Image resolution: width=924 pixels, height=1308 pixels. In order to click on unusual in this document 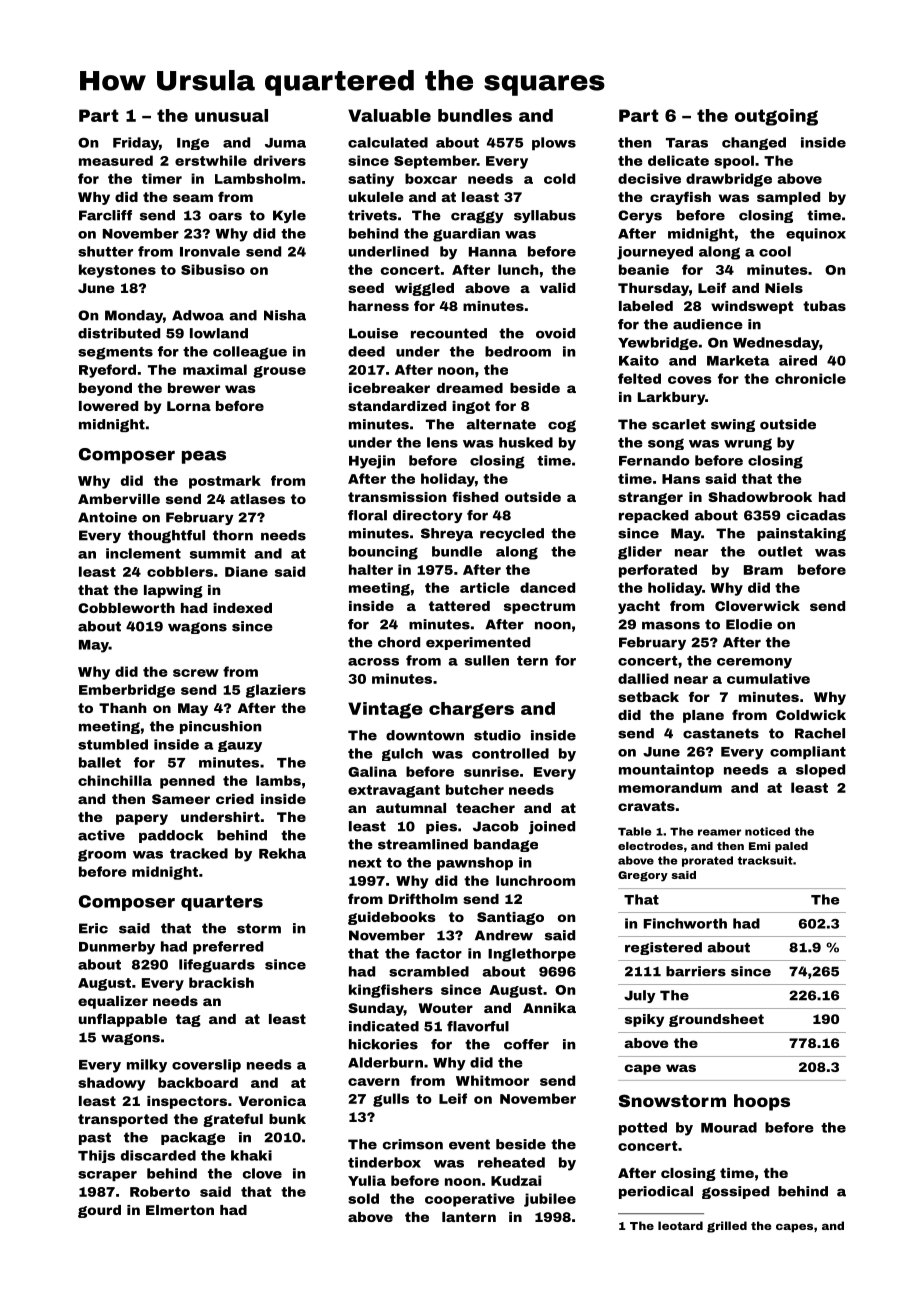, I will do `click(231, 115)`.
